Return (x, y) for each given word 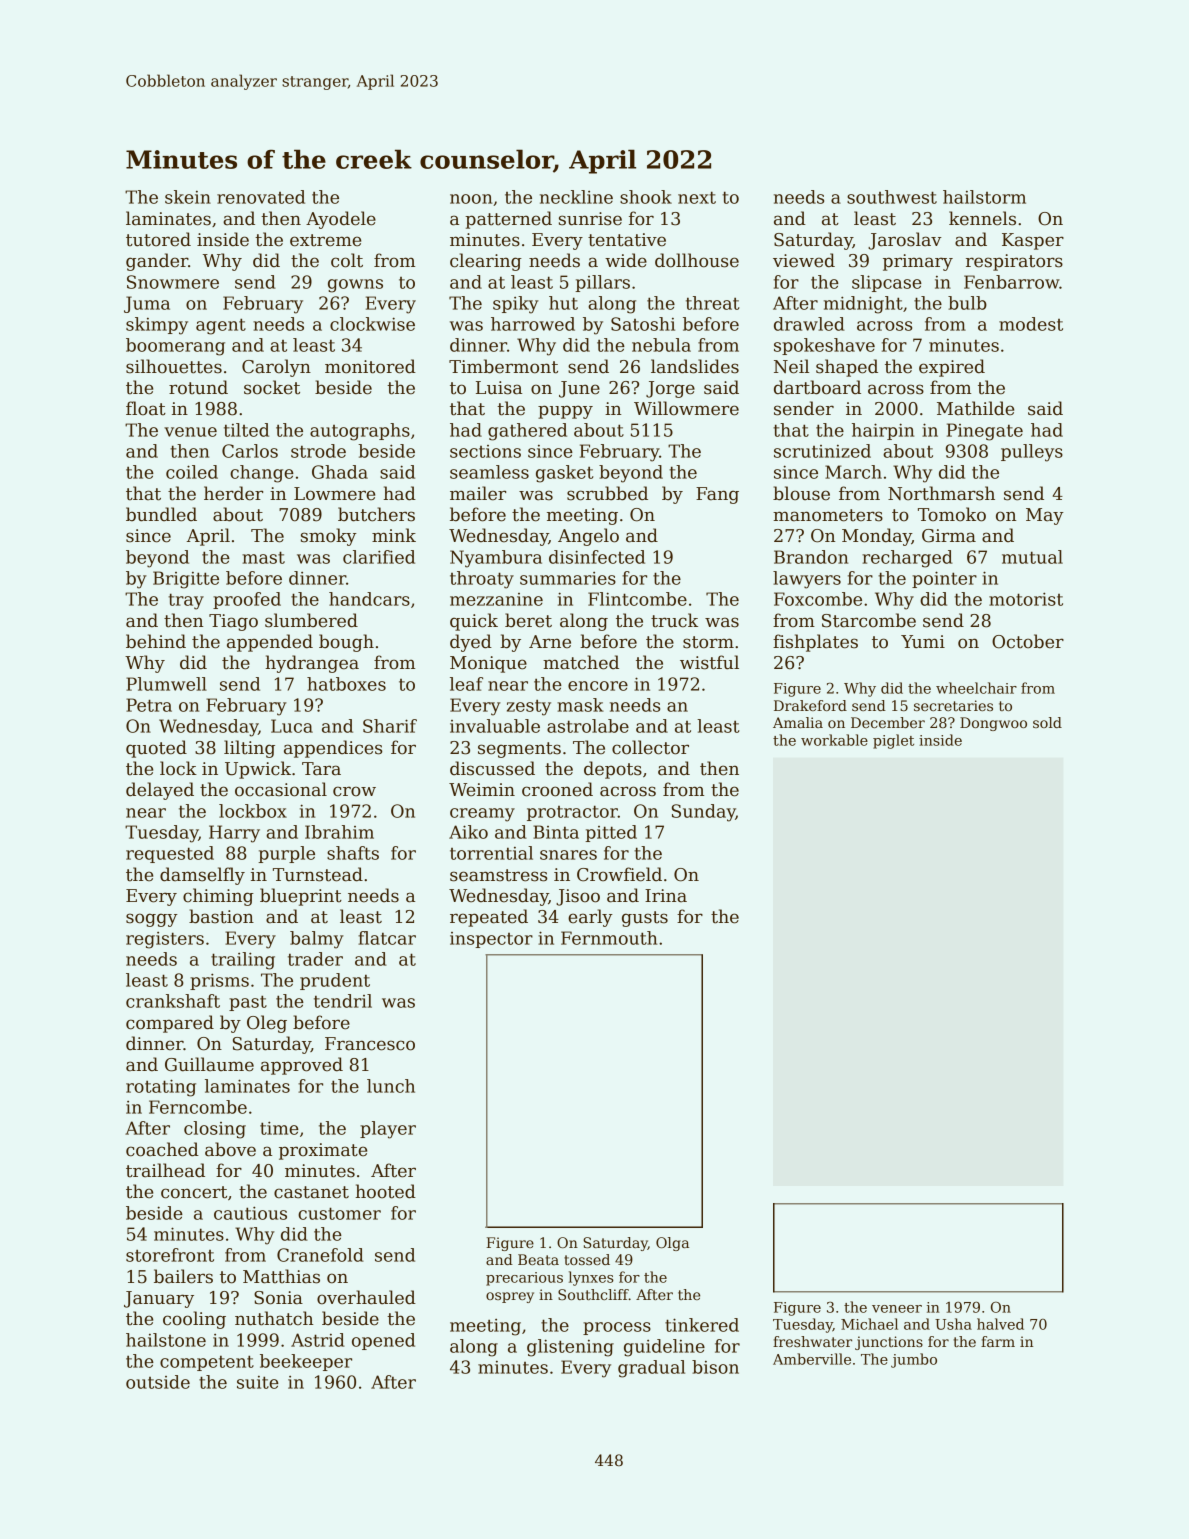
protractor (572, 813)
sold (1047, 722)
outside (158, 1382)
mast (263, 557)
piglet (893, 741)
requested (170, 854)
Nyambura (496, 559)
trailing (243, 961)
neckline (576, 197)
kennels (982, 218)
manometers (828, 515)
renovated (261, 197)
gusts (645, 919)
